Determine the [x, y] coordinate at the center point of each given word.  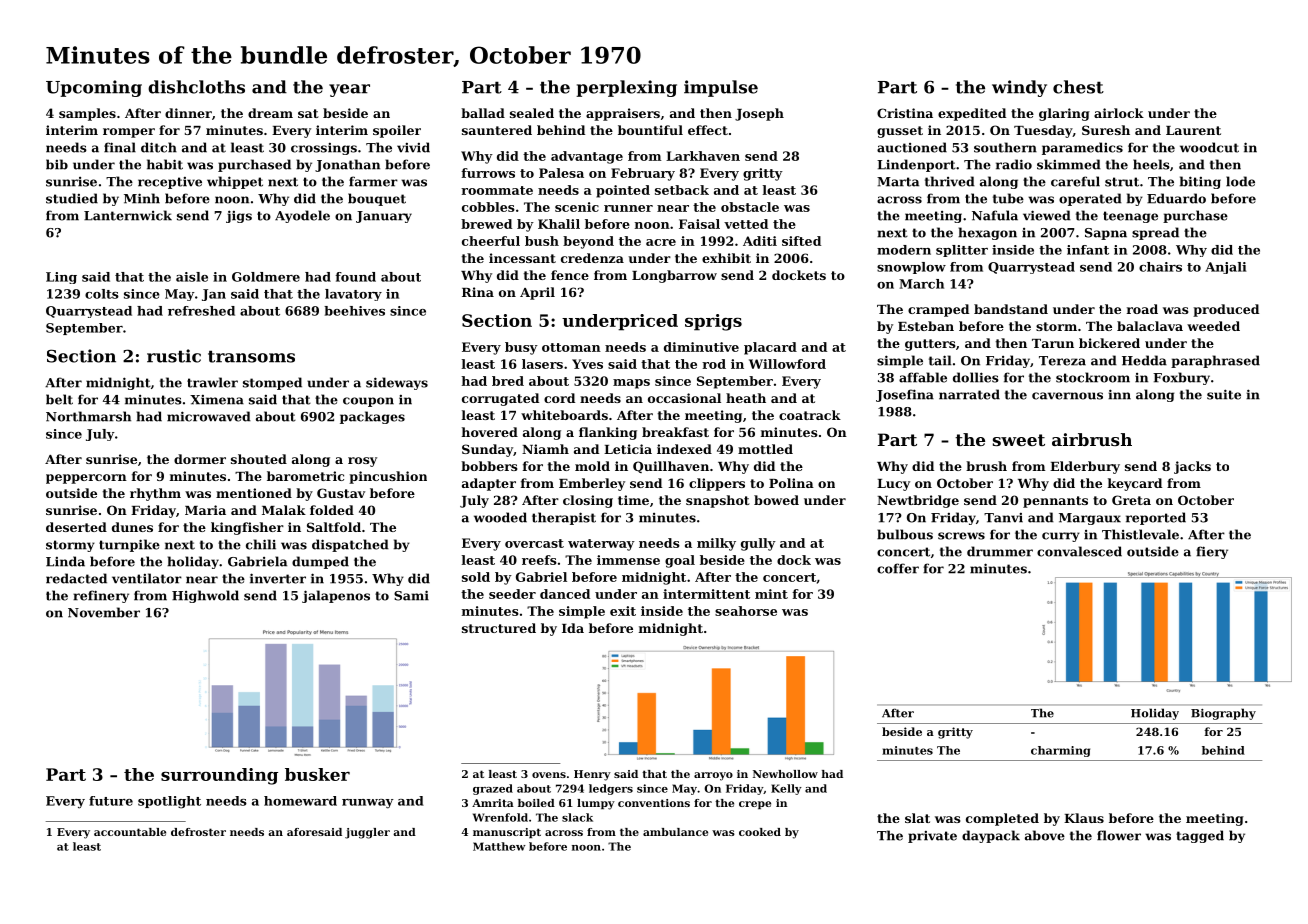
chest [1078, 87]
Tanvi [1003, 518]
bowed [776, 500]
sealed [532, 113]
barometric [305, 476]
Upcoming [94, 88]
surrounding [219, 776]
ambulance [675, 832]
